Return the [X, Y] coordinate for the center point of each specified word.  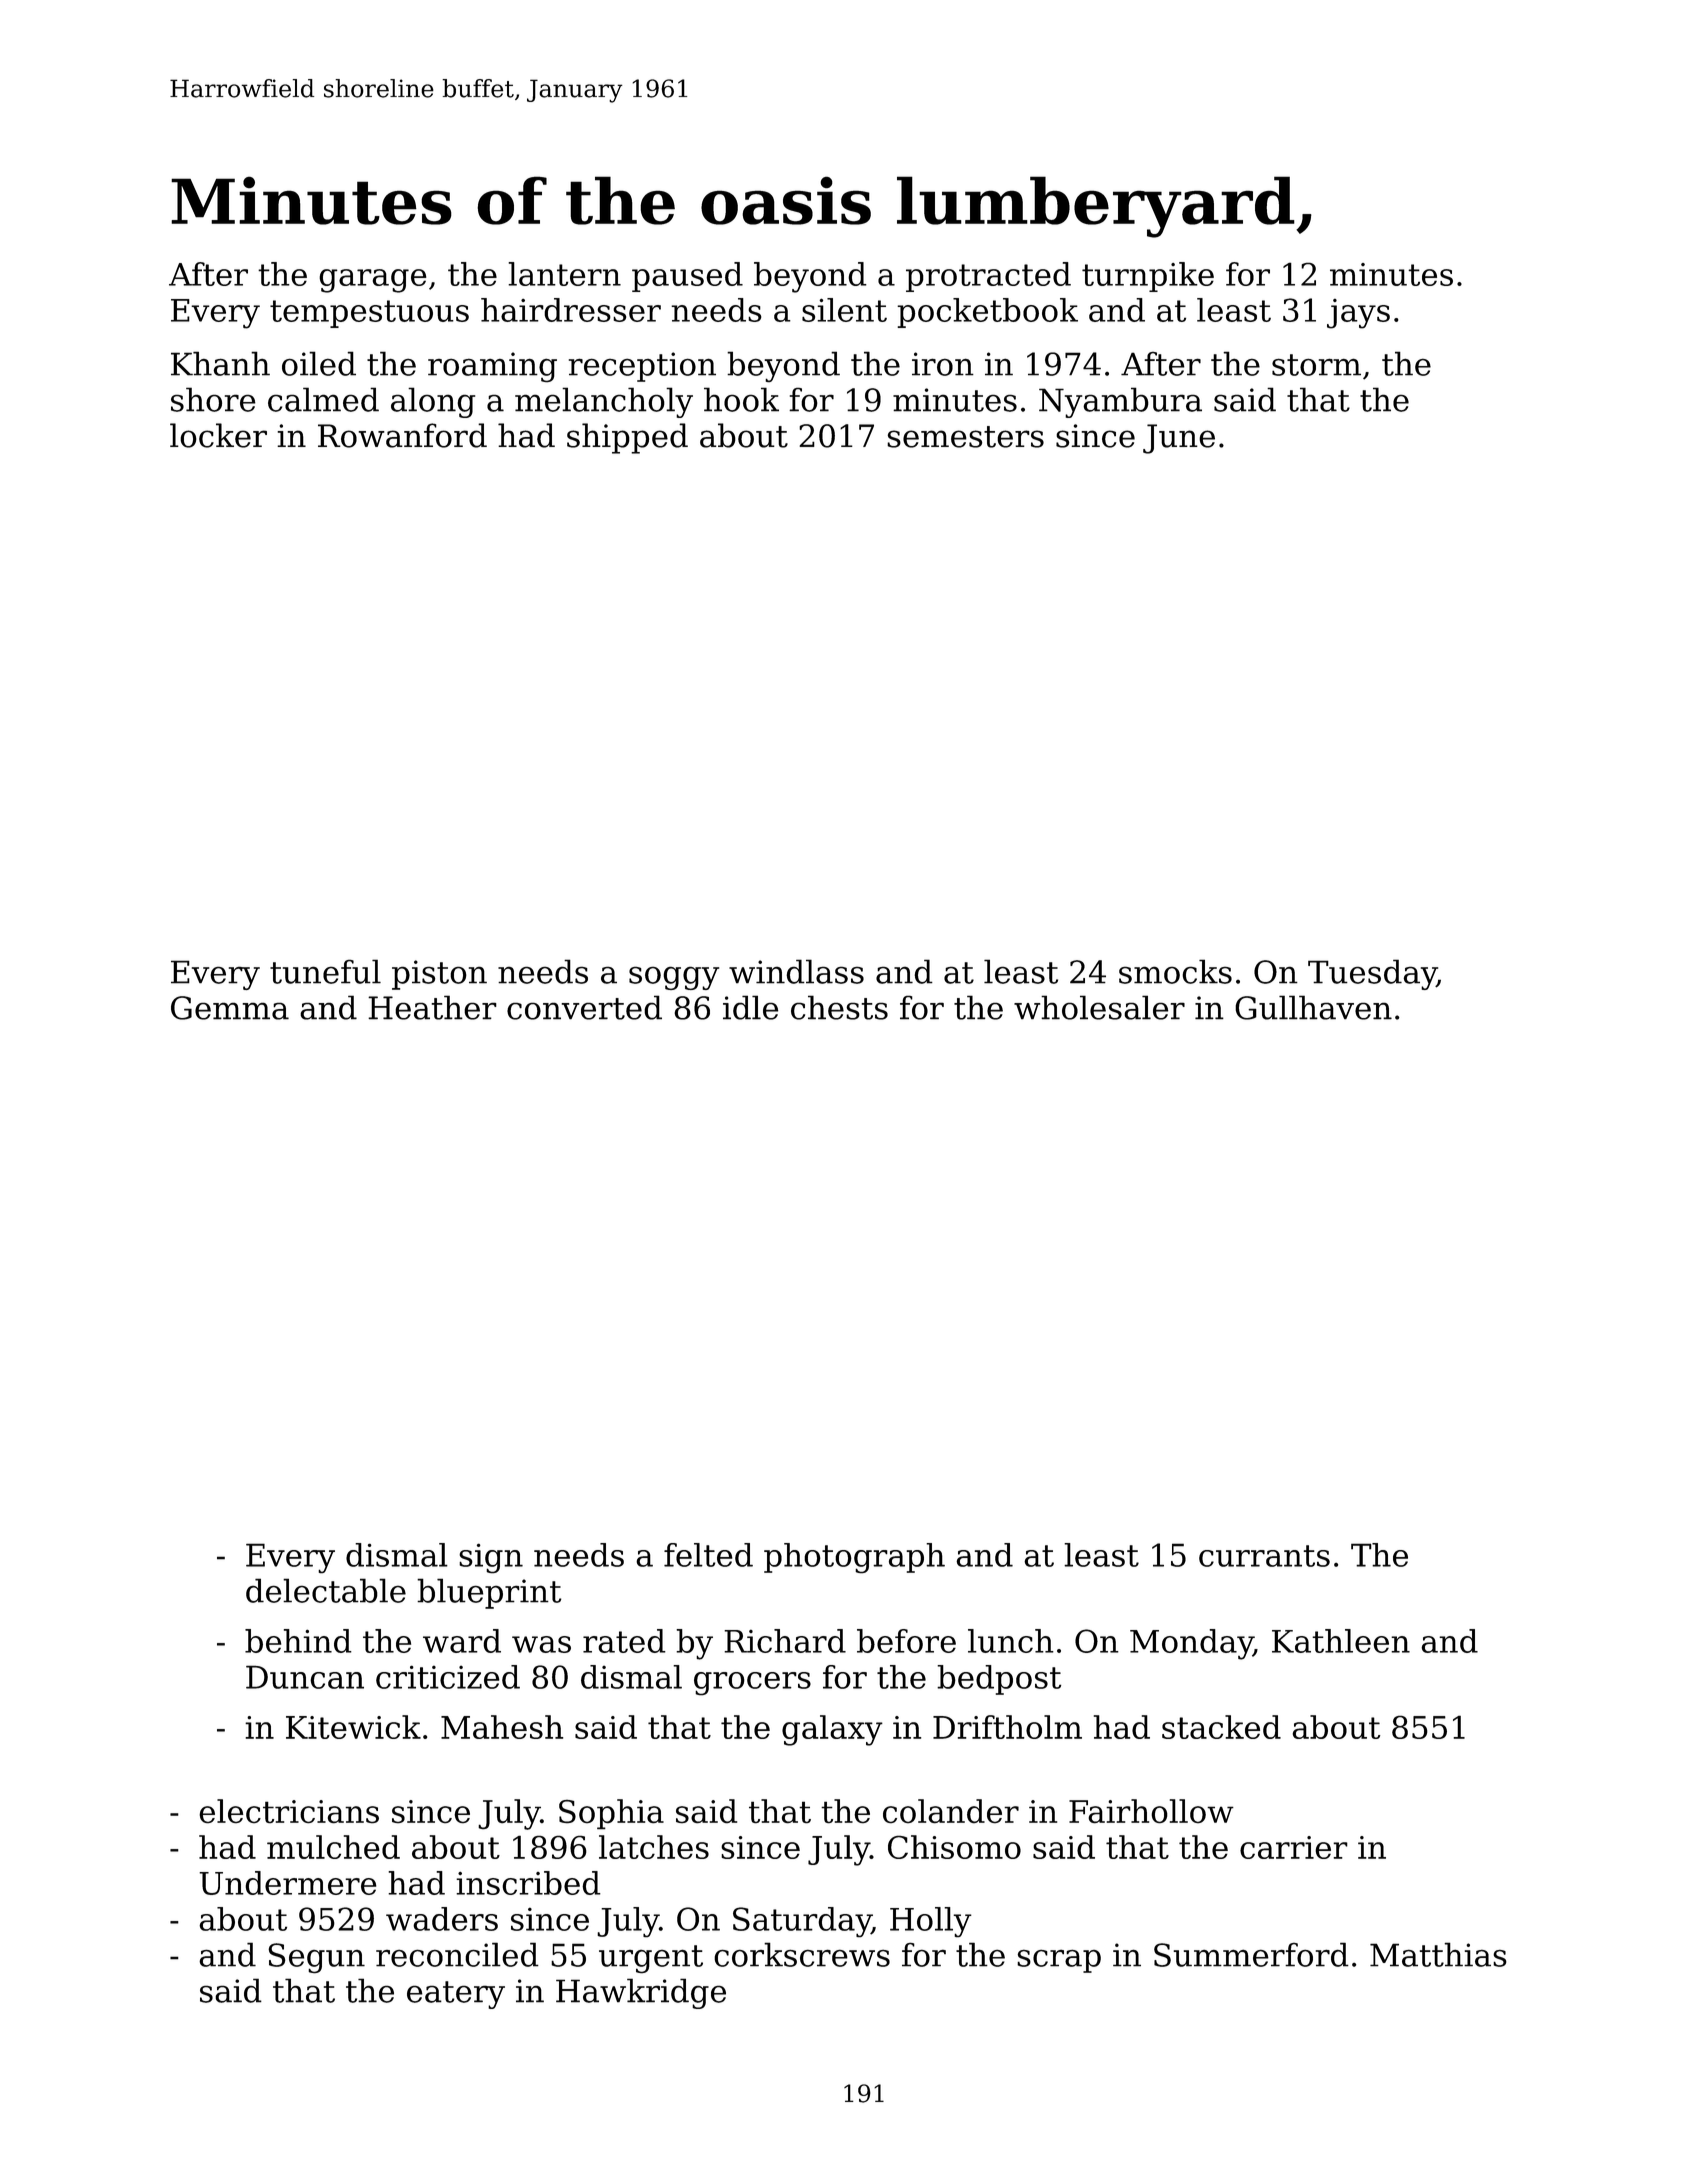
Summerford [1251, 1954]
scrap [1059, 1961]
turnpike [1148, 277]
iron [943, 364]
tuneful [325, 971]
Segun [316, 1958]
